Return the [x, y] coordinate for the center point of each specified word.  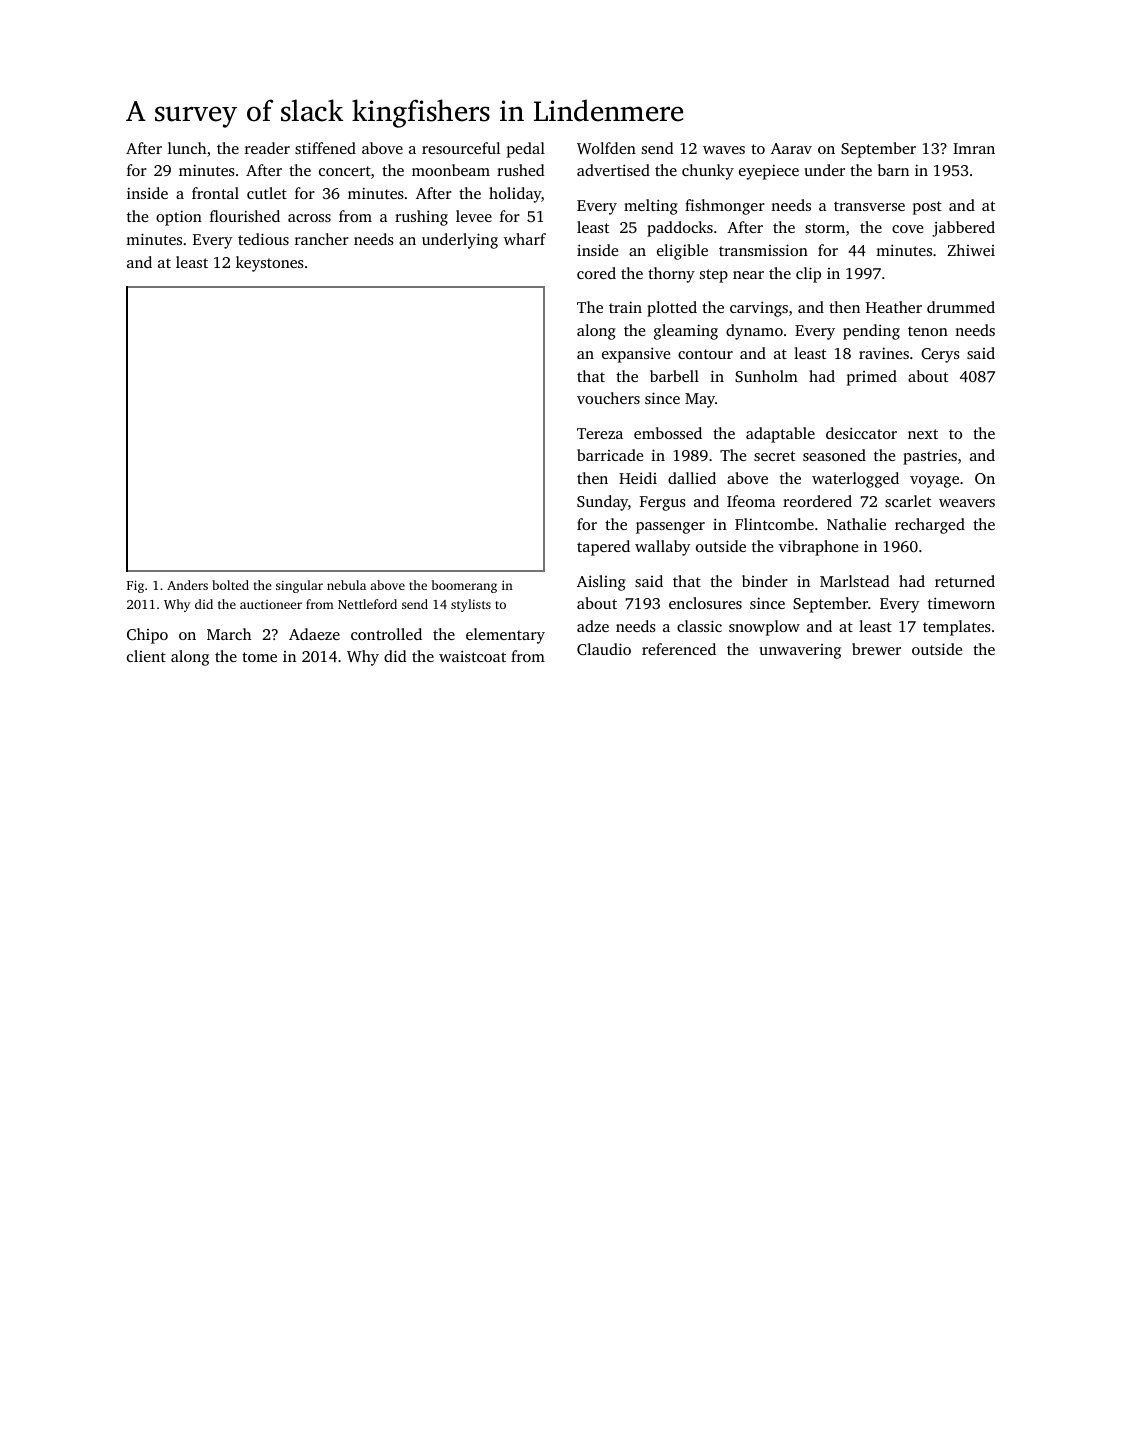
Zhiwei [971, 250]
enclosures [705, 603]
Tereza [600, 433]
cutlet [267, 193]
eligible [682, 252]
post [927, 208]
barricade [610, 455]
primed [872, 378]
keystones [270, 264]
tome [259, 657]
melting [651, 207]
